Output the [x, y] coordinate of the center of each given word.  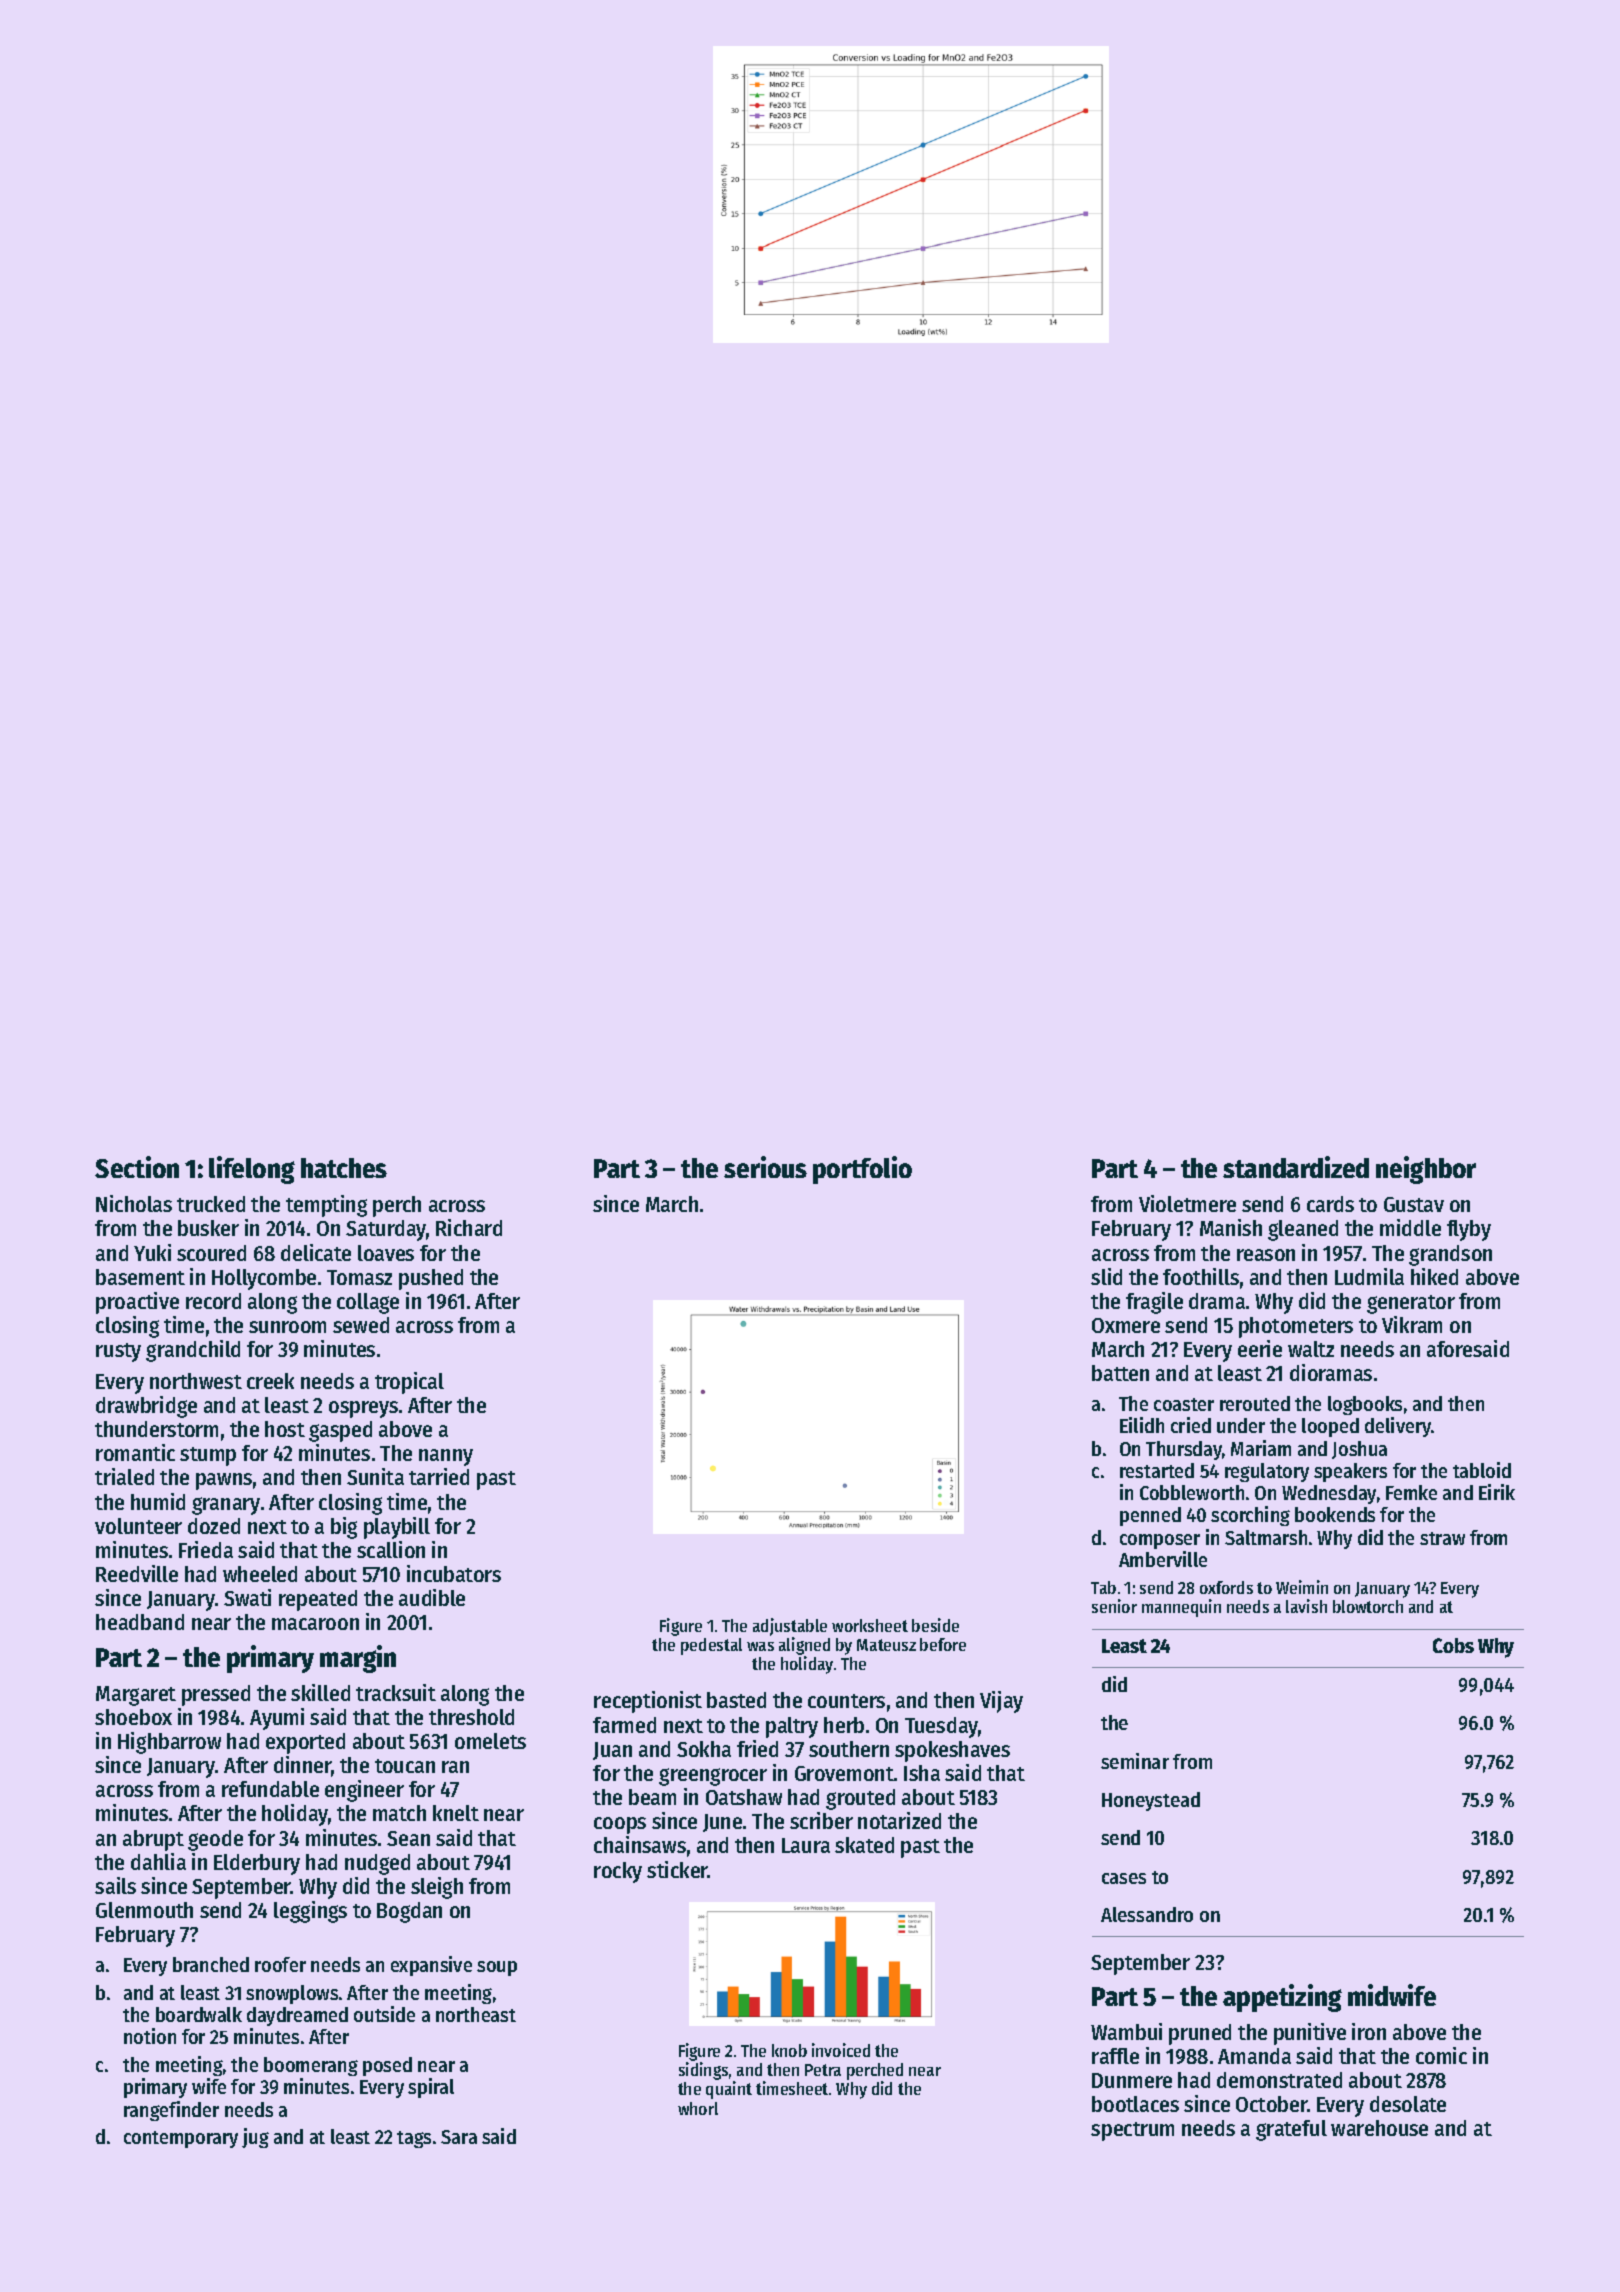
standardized [1296, 1167]
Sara [459, 2137]
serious [765, 1167]
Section [137, 1167]
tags [414, 2139]
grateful [1291, 2130]
